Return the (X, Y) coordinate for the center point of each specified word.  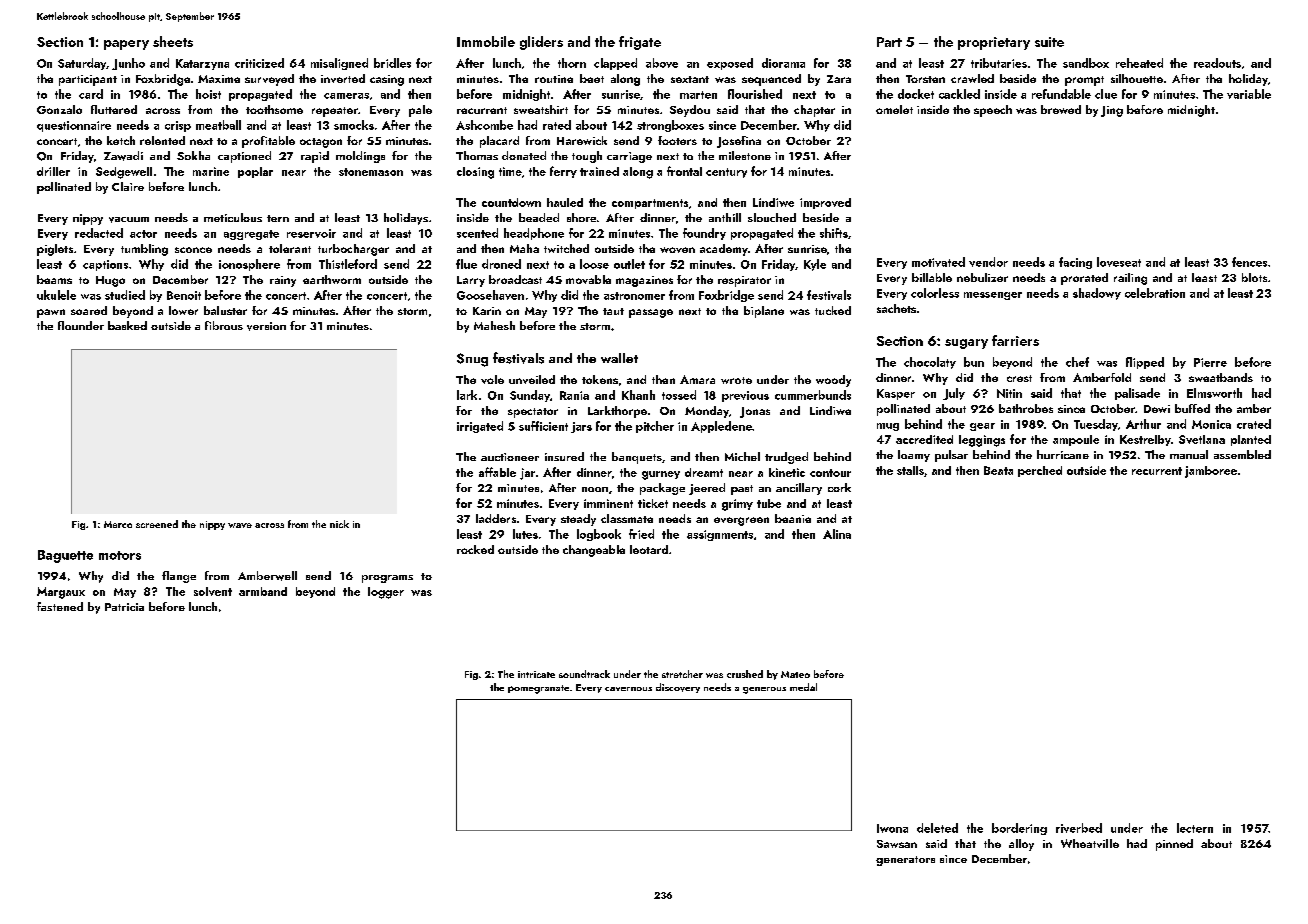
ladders (496, 518)
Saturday (82, 64)
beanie (793, 518)
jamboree (1211, 472)
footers (677, 140)
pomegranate (538, 689)
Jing (1112, 111)
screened (157, 524)
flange (179, 577)
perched (1040, 471)
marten (698, 95)
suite (1049, 42)
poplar (255, 172)
